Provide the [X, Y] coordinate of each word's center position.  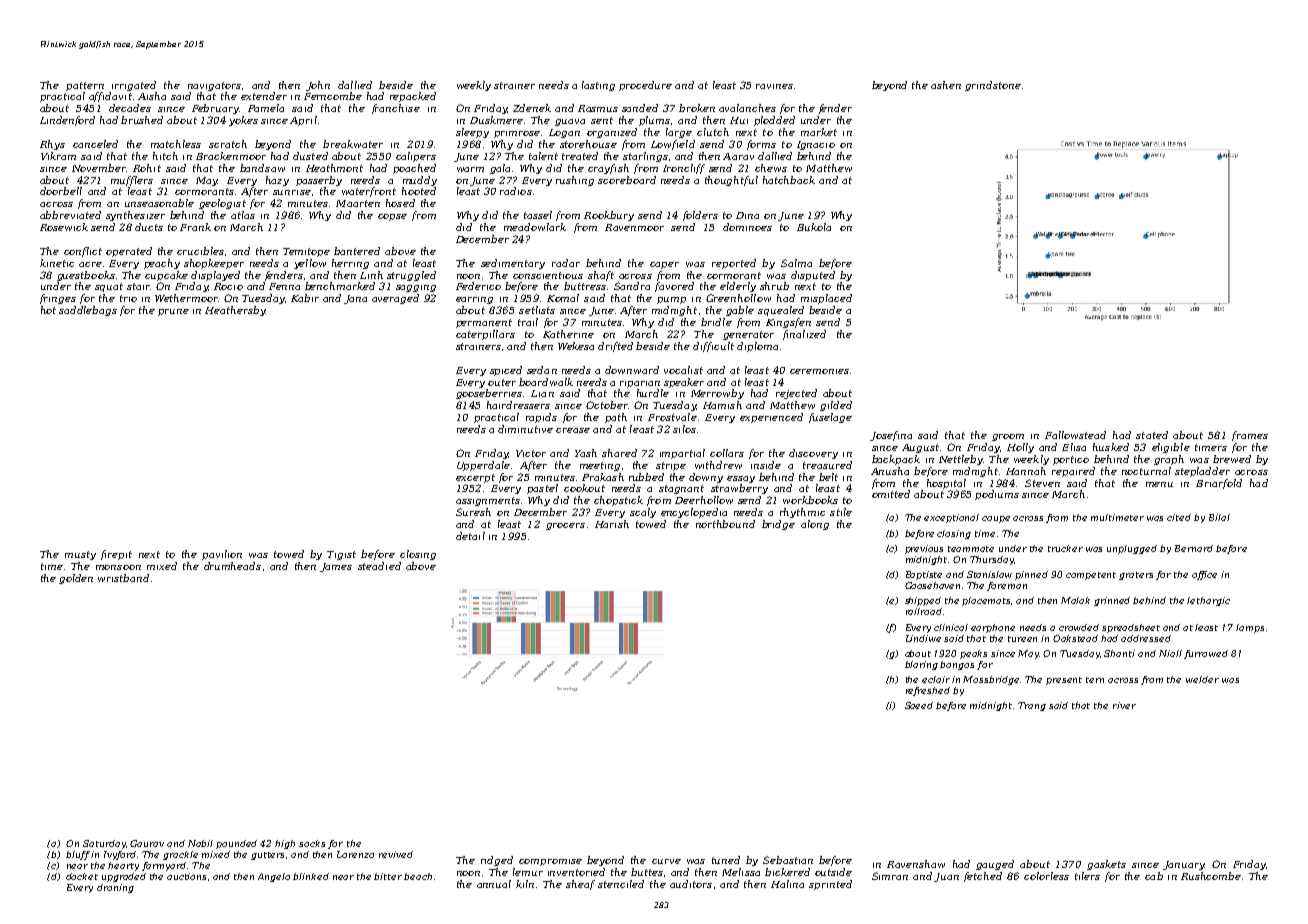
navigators [214, 86]
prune [173, 312]
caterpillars [485, 335]
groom [1008, 437]
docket [82, 876]
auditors [691, 884]
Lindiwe [923, 638]
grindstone [993, 86]
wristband [123, 578]
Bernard [1194, 548]
